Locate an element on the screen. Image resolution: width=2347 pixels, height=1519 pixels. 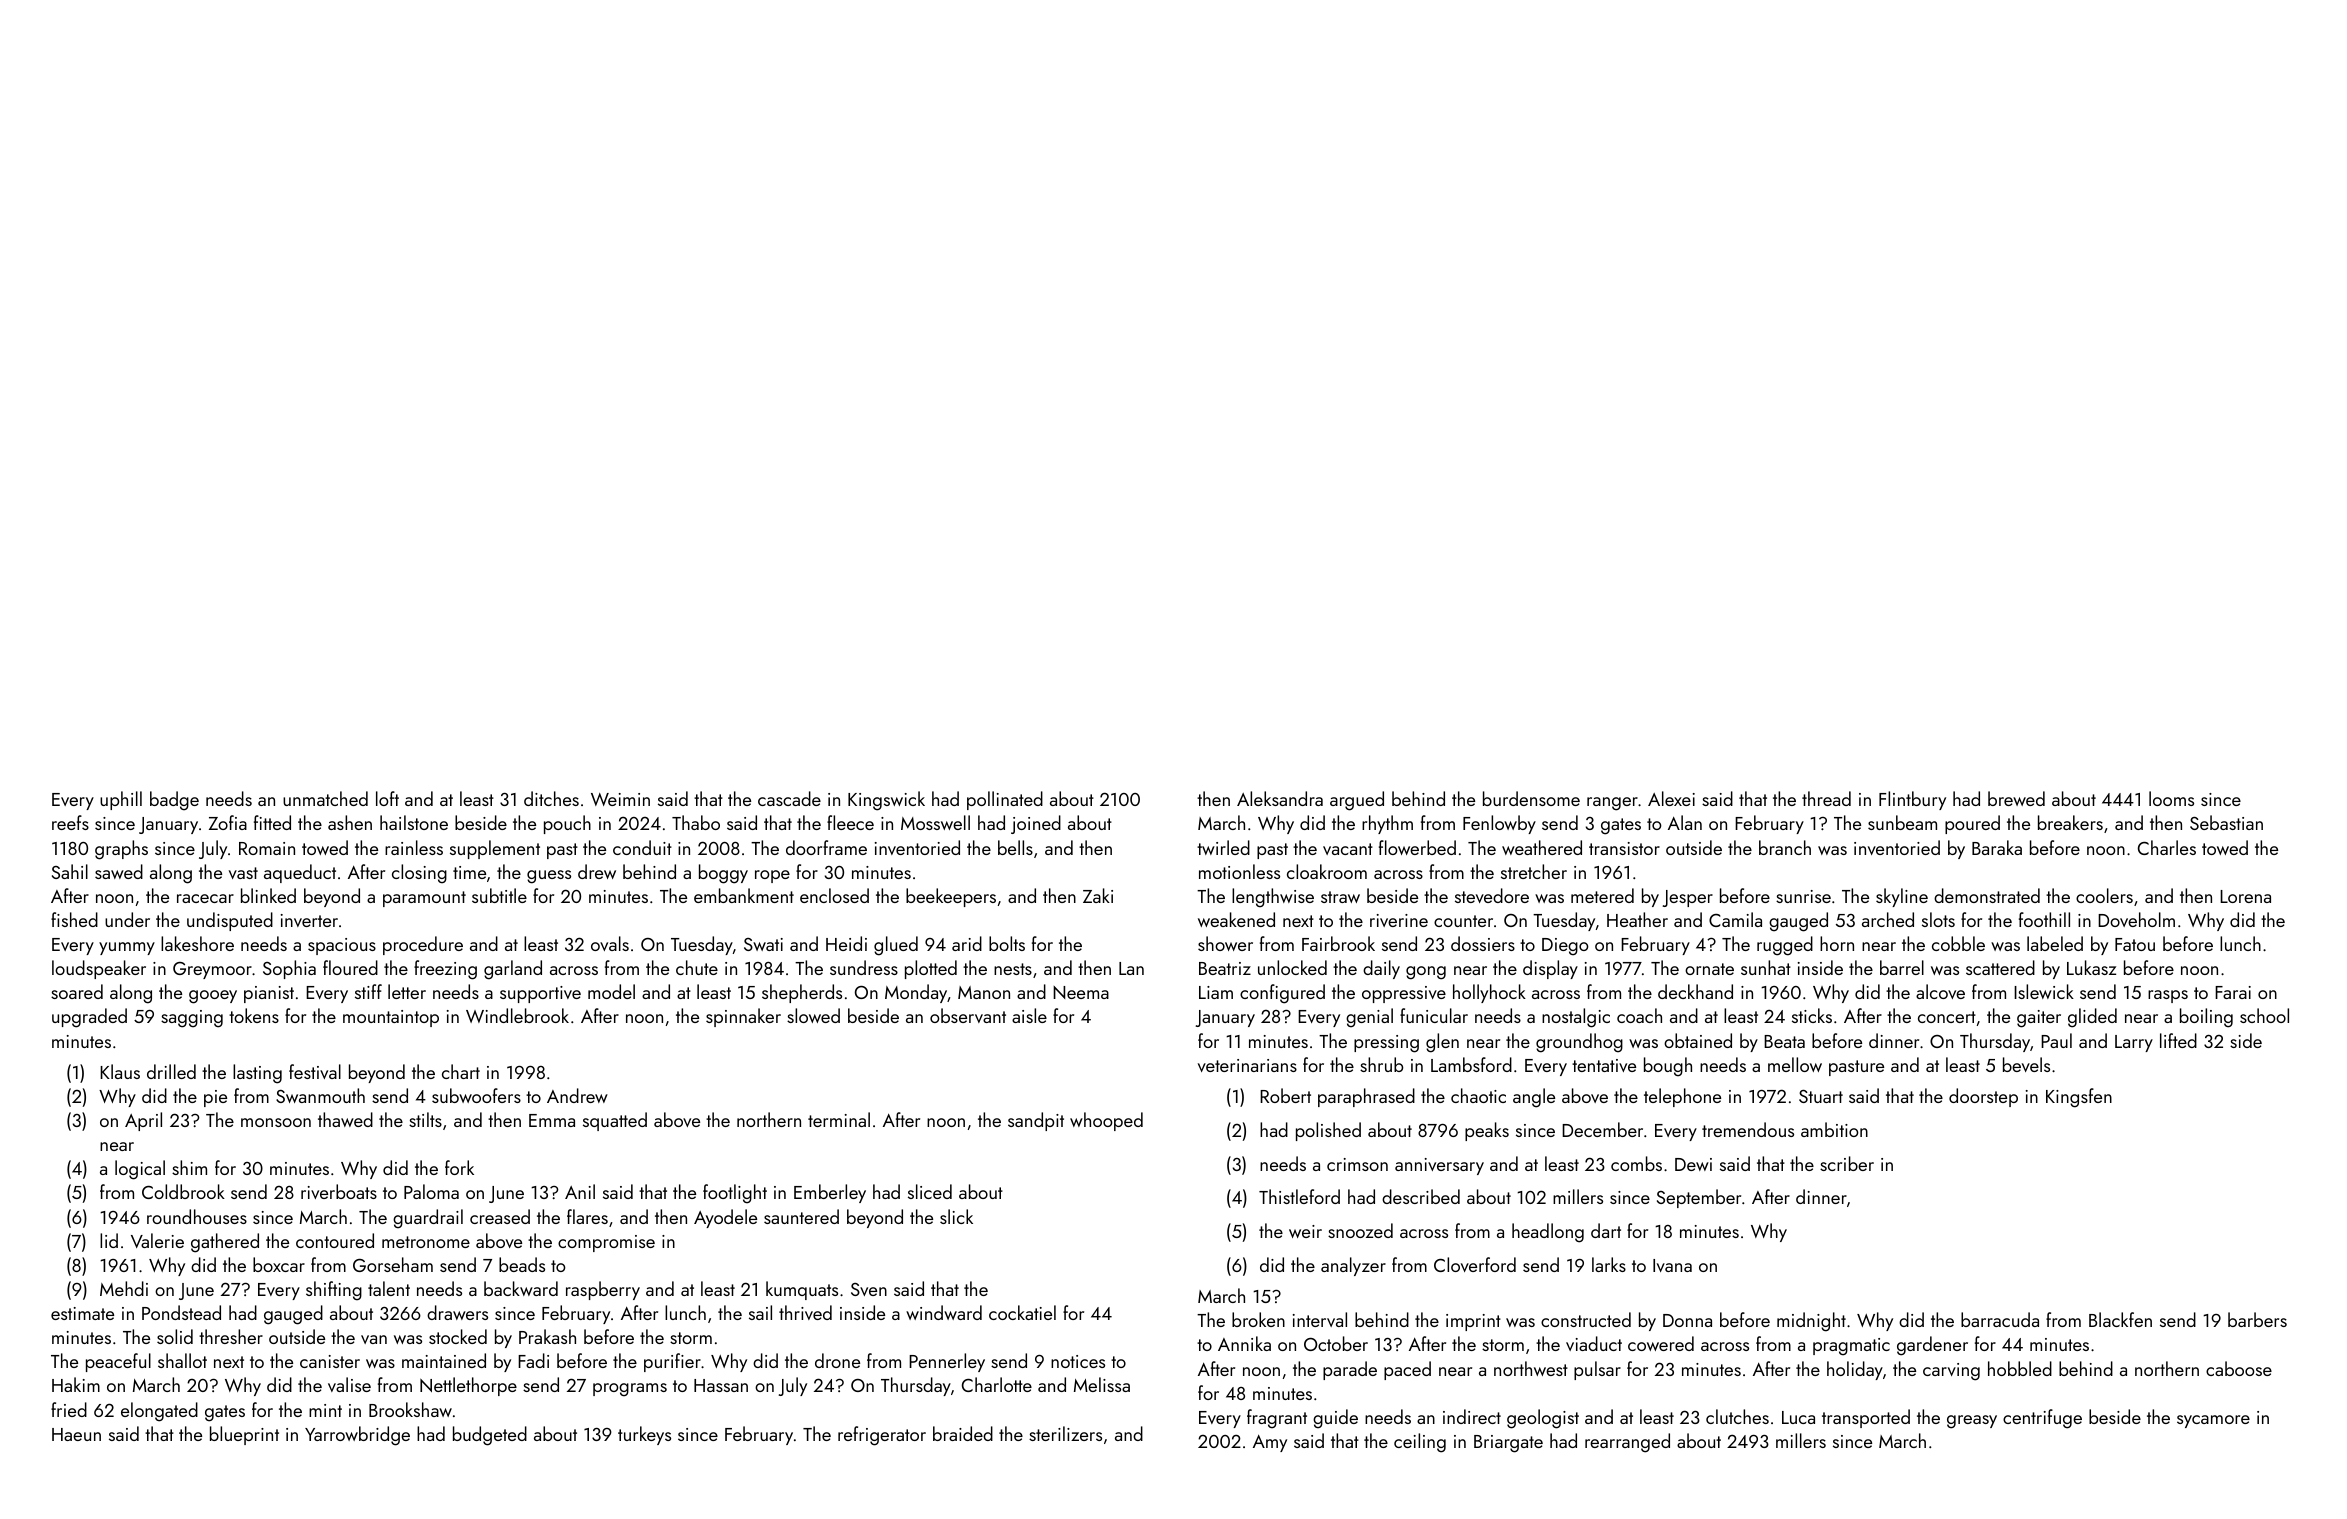
Melissa is located at coordinates (1102, 1384).
